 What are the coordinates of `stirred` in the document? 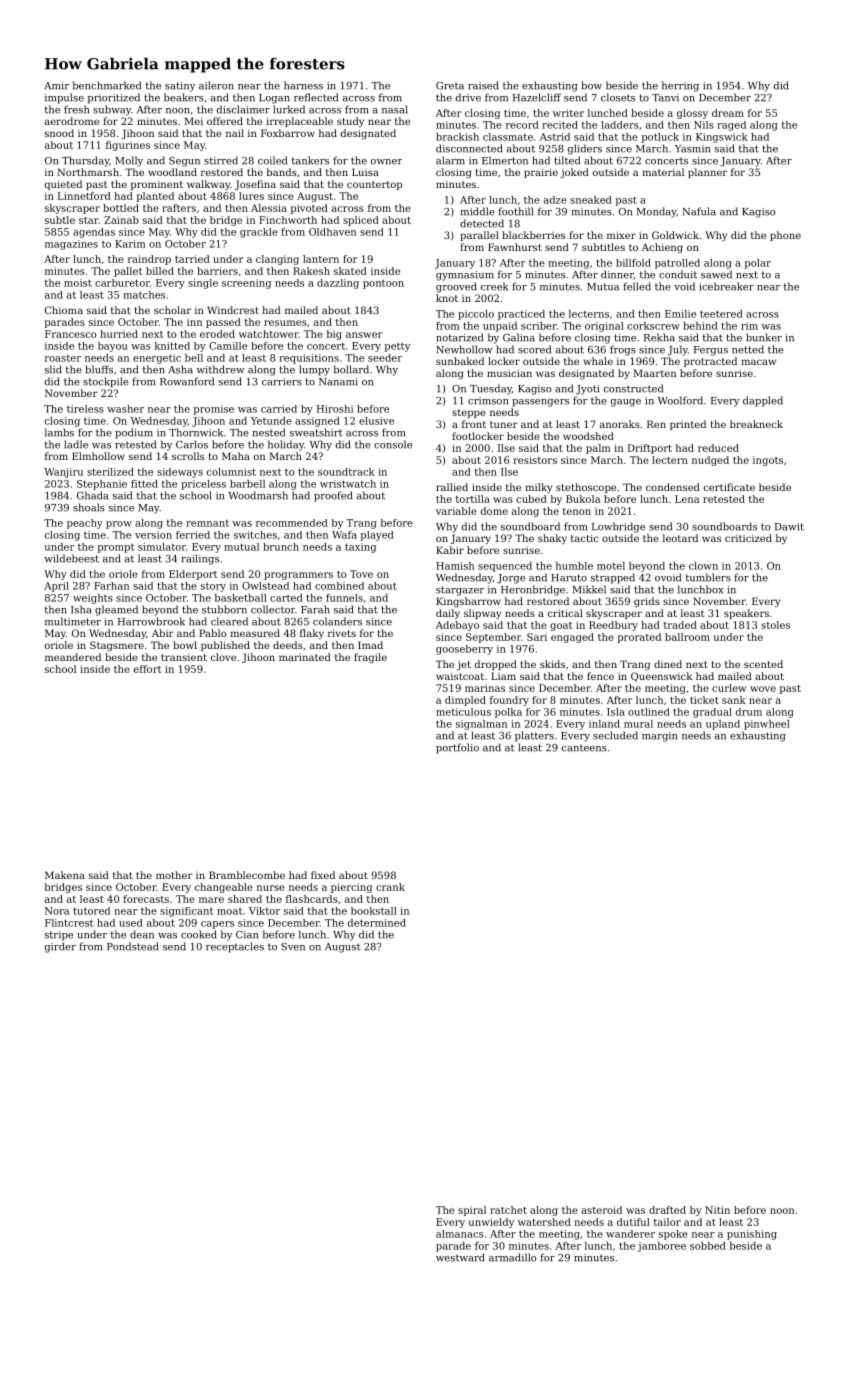 It's located at (221, 160).
